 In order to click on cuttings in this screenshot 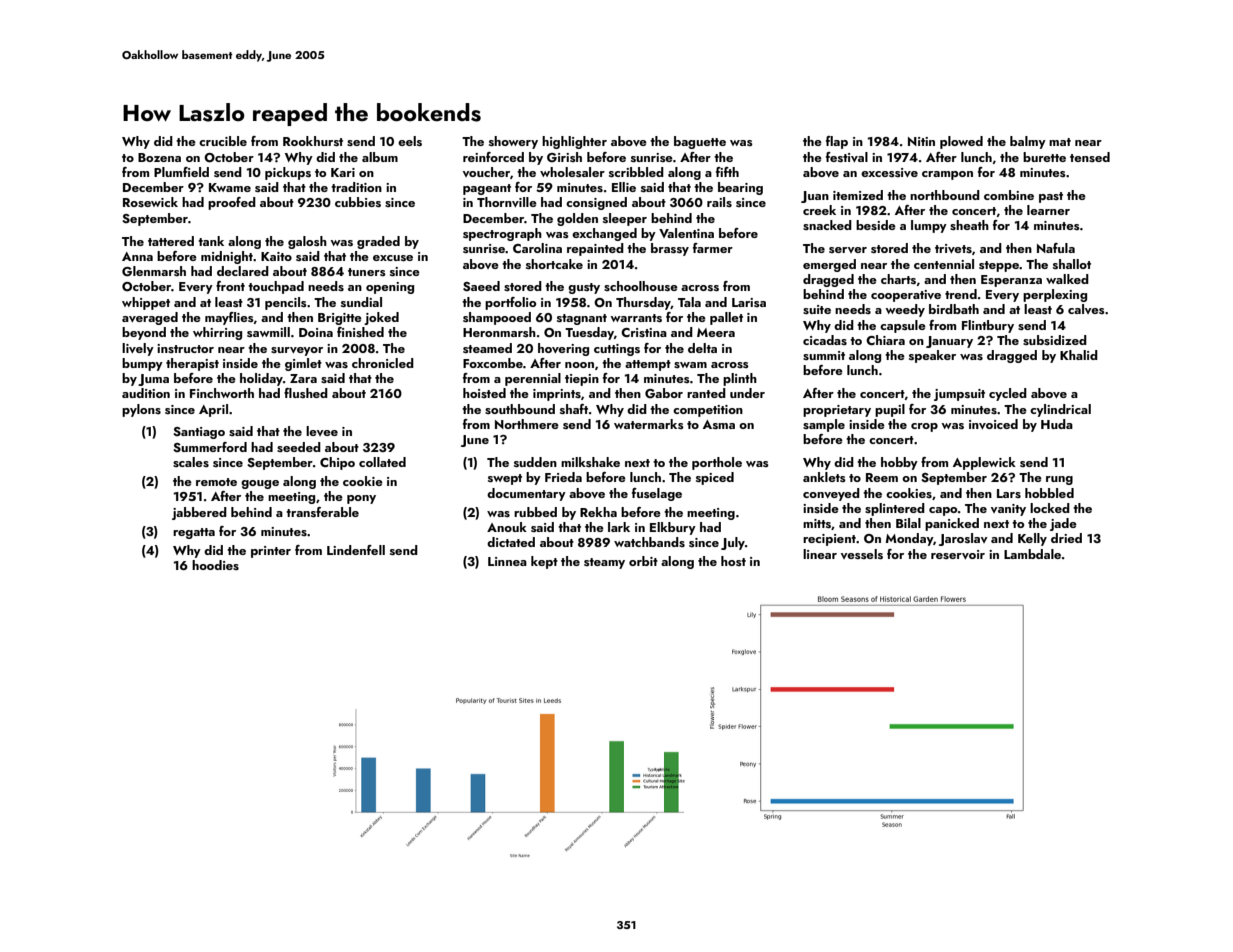, I will do `click(617, 350)`.
